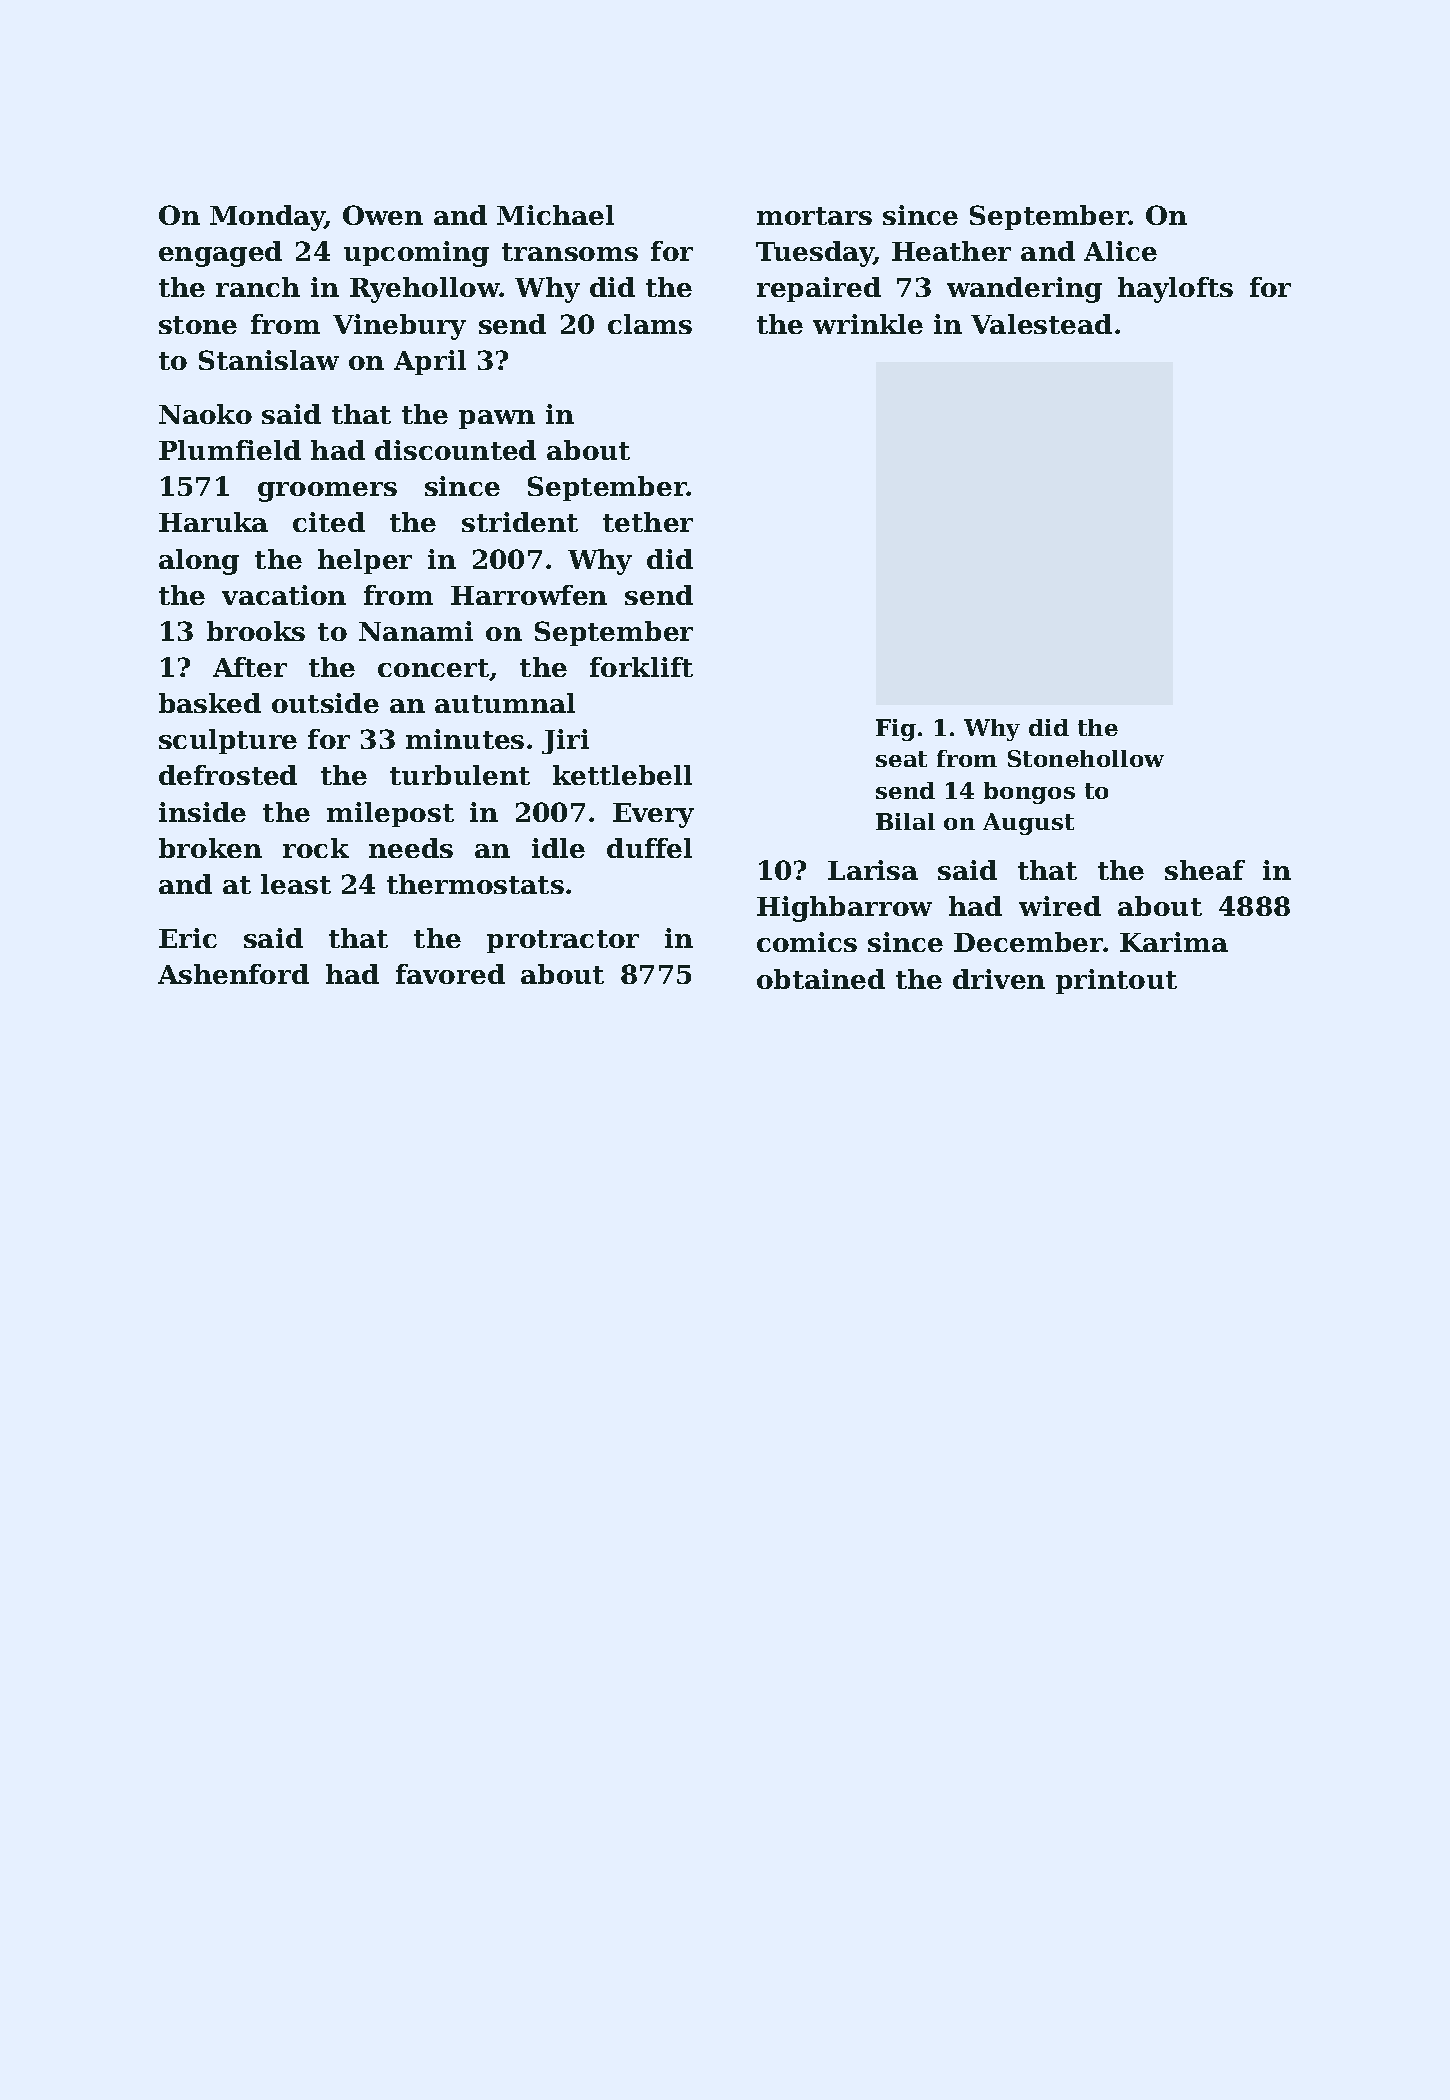 This screenshot has height=2100, width=1450. What do you see at coordinates (450, 974) in the screenshot?
I see `favored` at bounding box center [450, 974].
